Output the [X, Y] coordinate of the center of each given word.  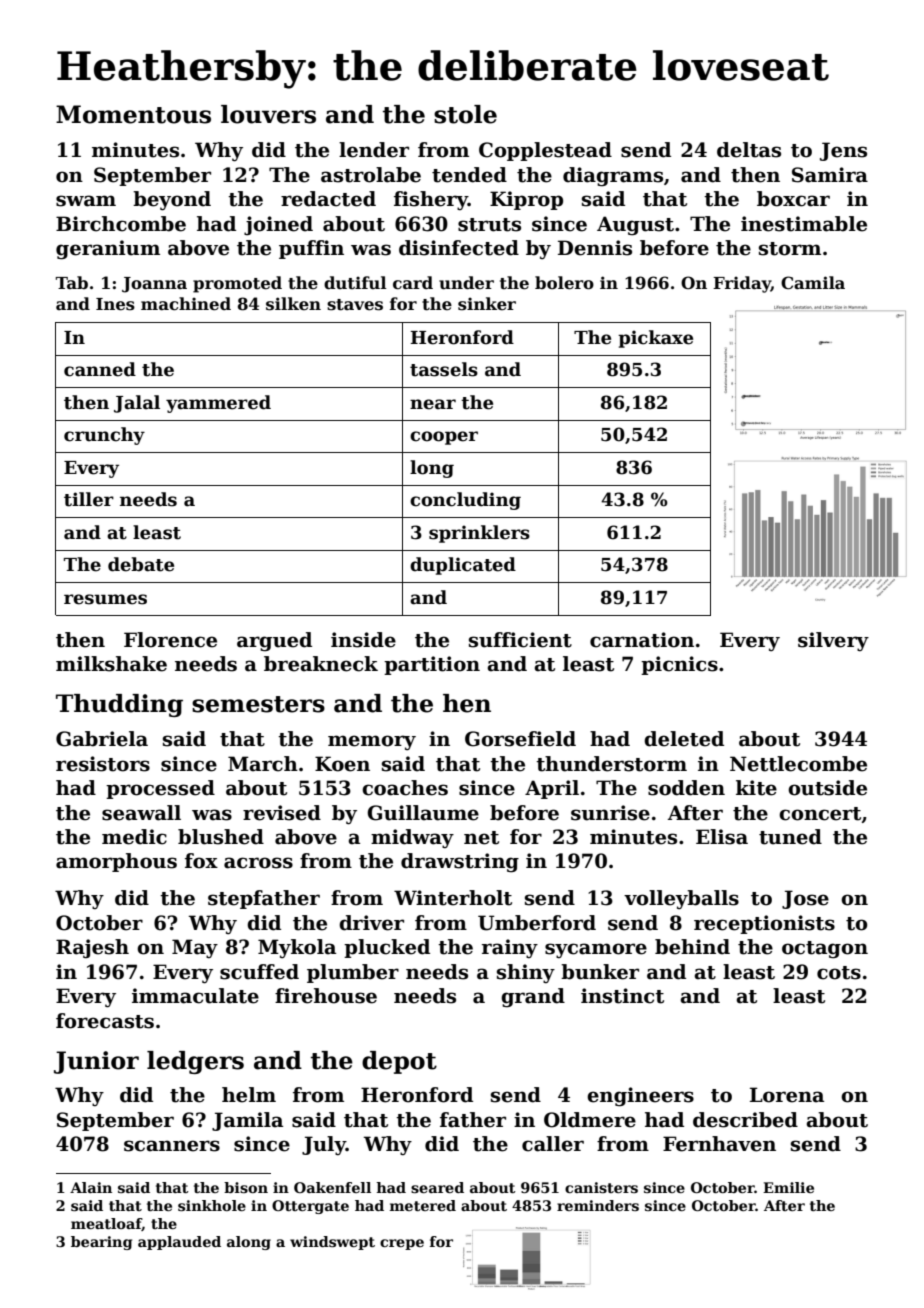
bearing [101, 1243]
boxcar [793, 199]
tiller [89, 499]
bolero [564, 283]
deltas [749, 150]
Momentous [133, 114]
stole [465, 114]
